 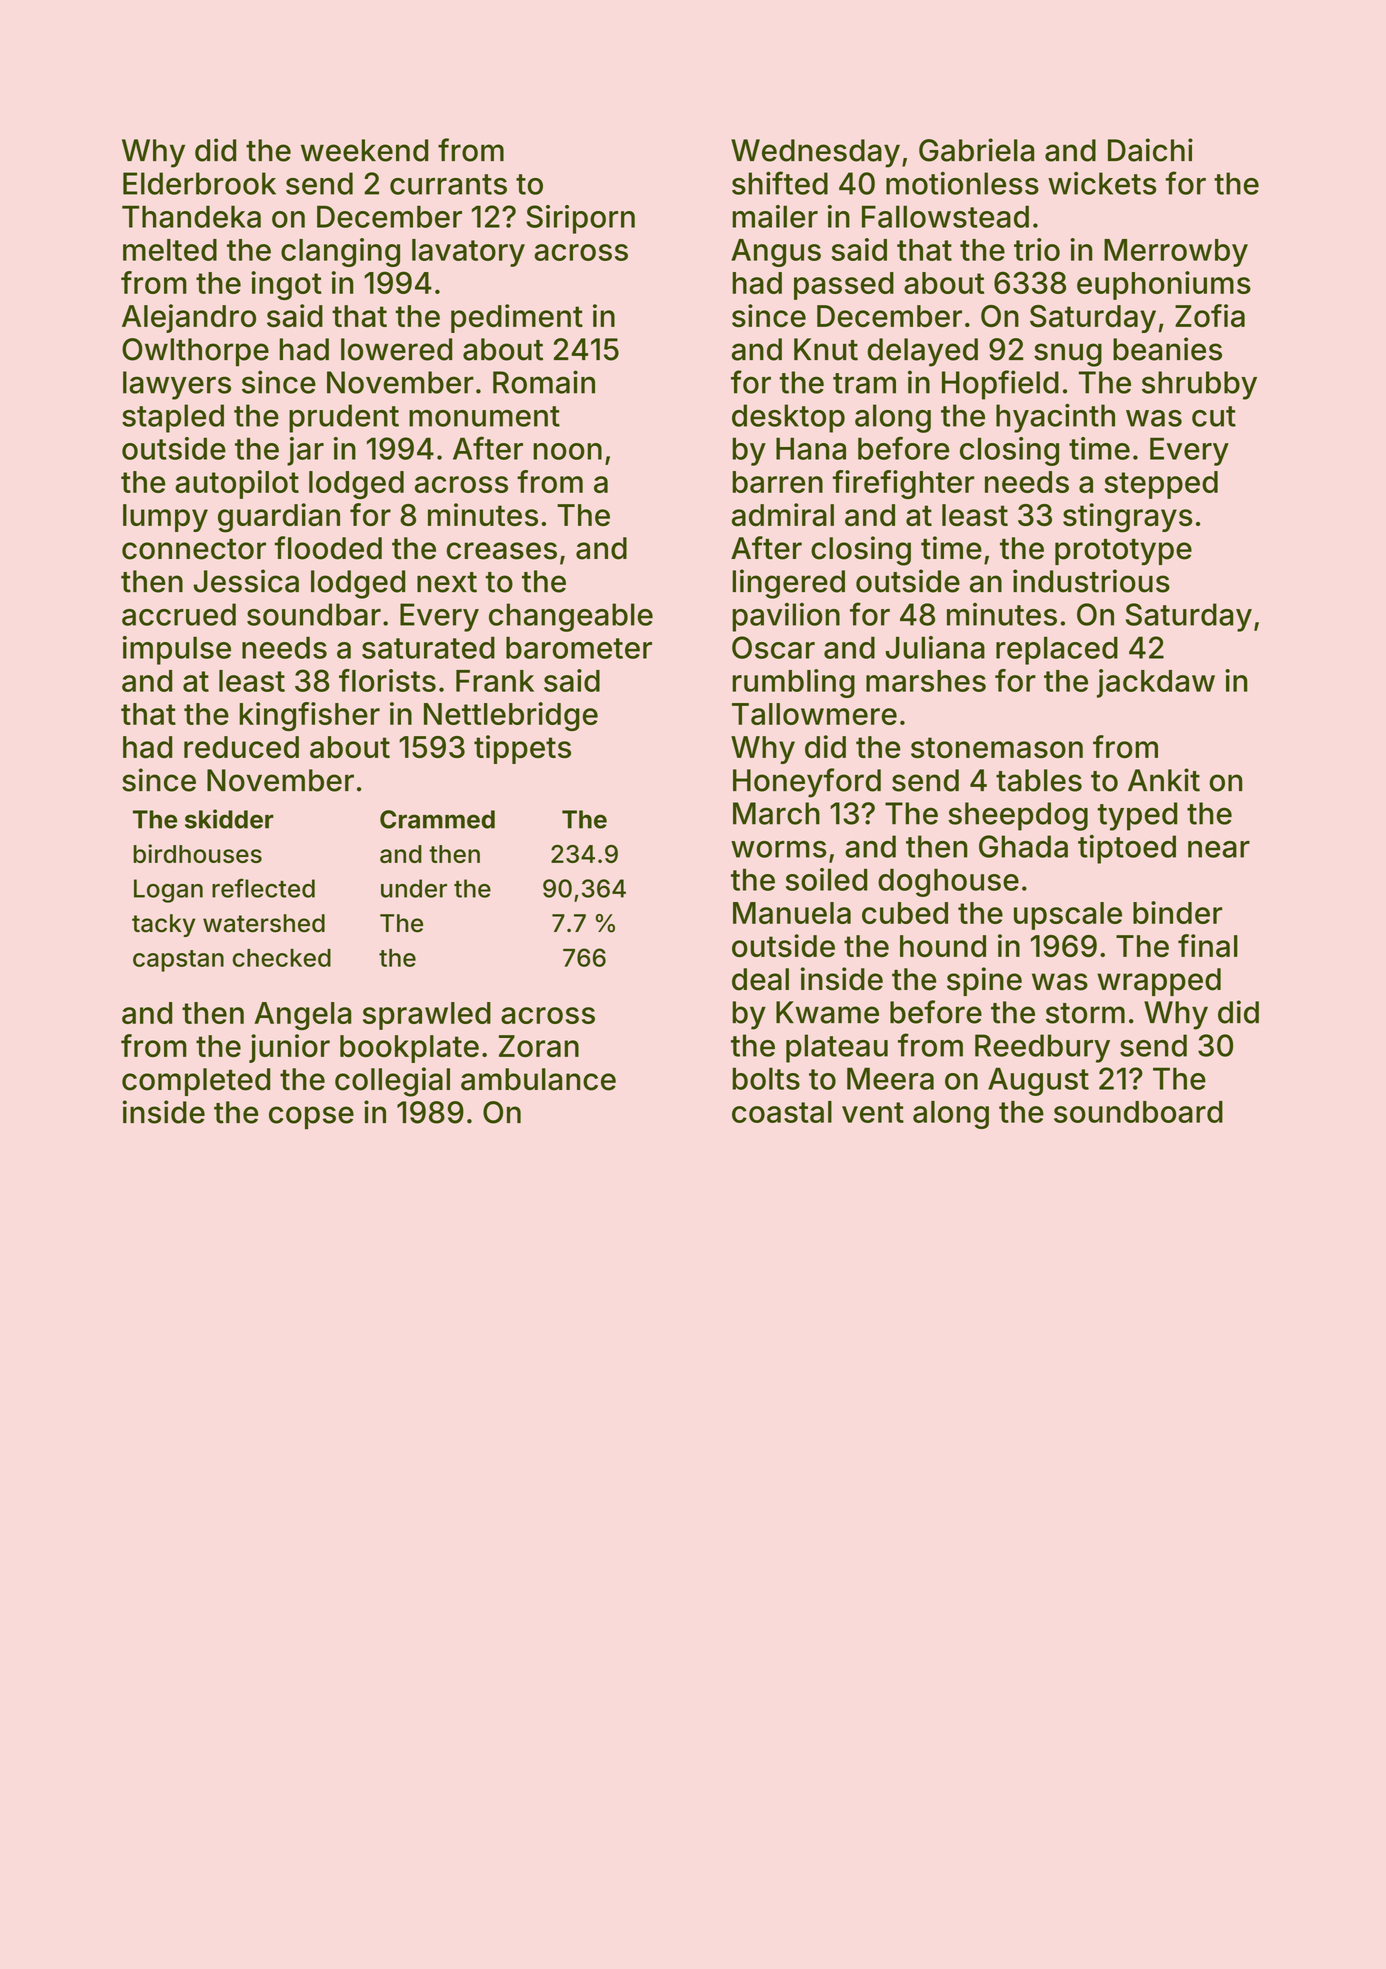 I want to click on stingrays, so click(x=1127, y=518).
